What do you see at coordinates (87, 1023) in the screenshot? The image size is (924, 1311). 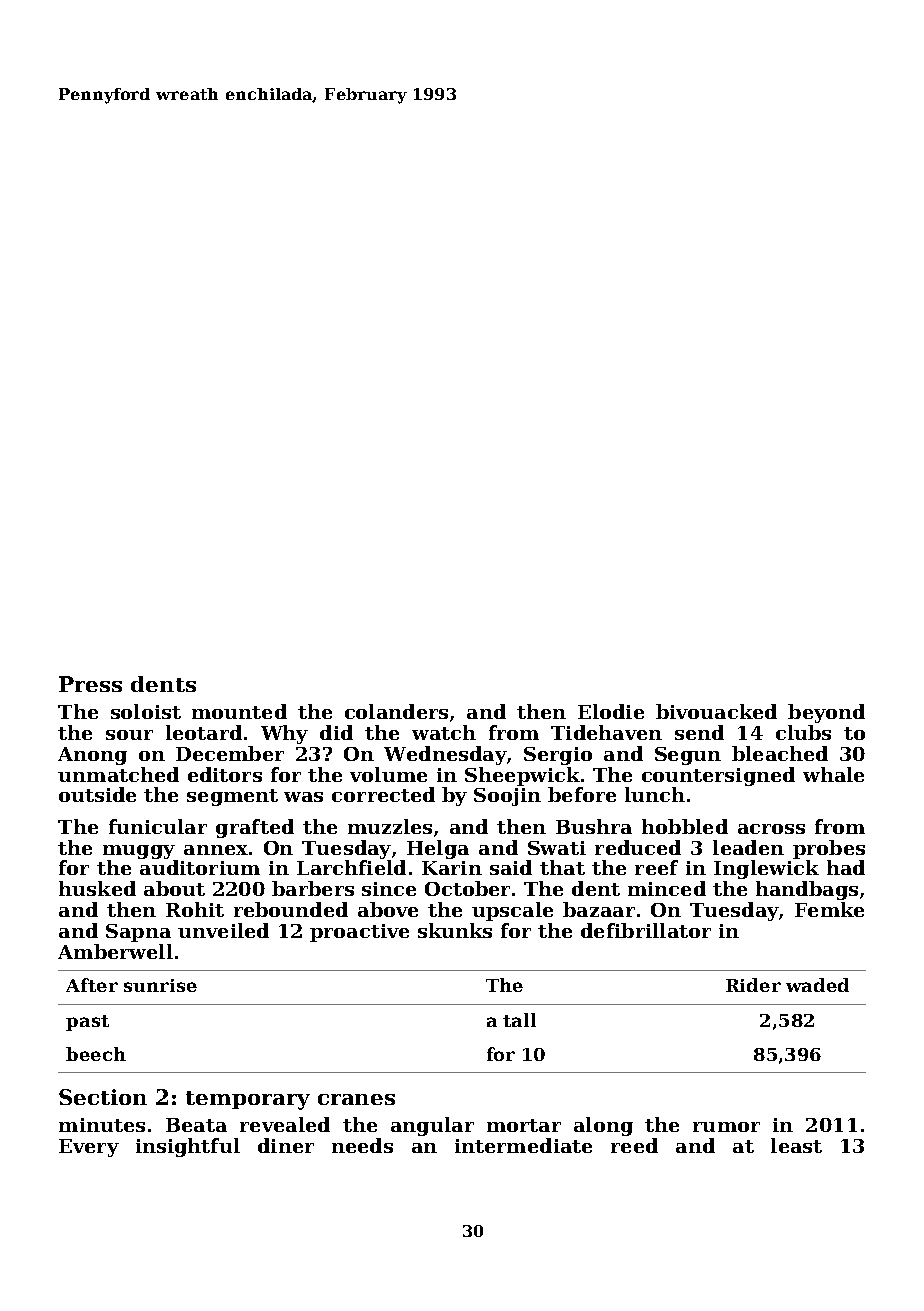 I see `past` at bounding box center [87, 1023].
